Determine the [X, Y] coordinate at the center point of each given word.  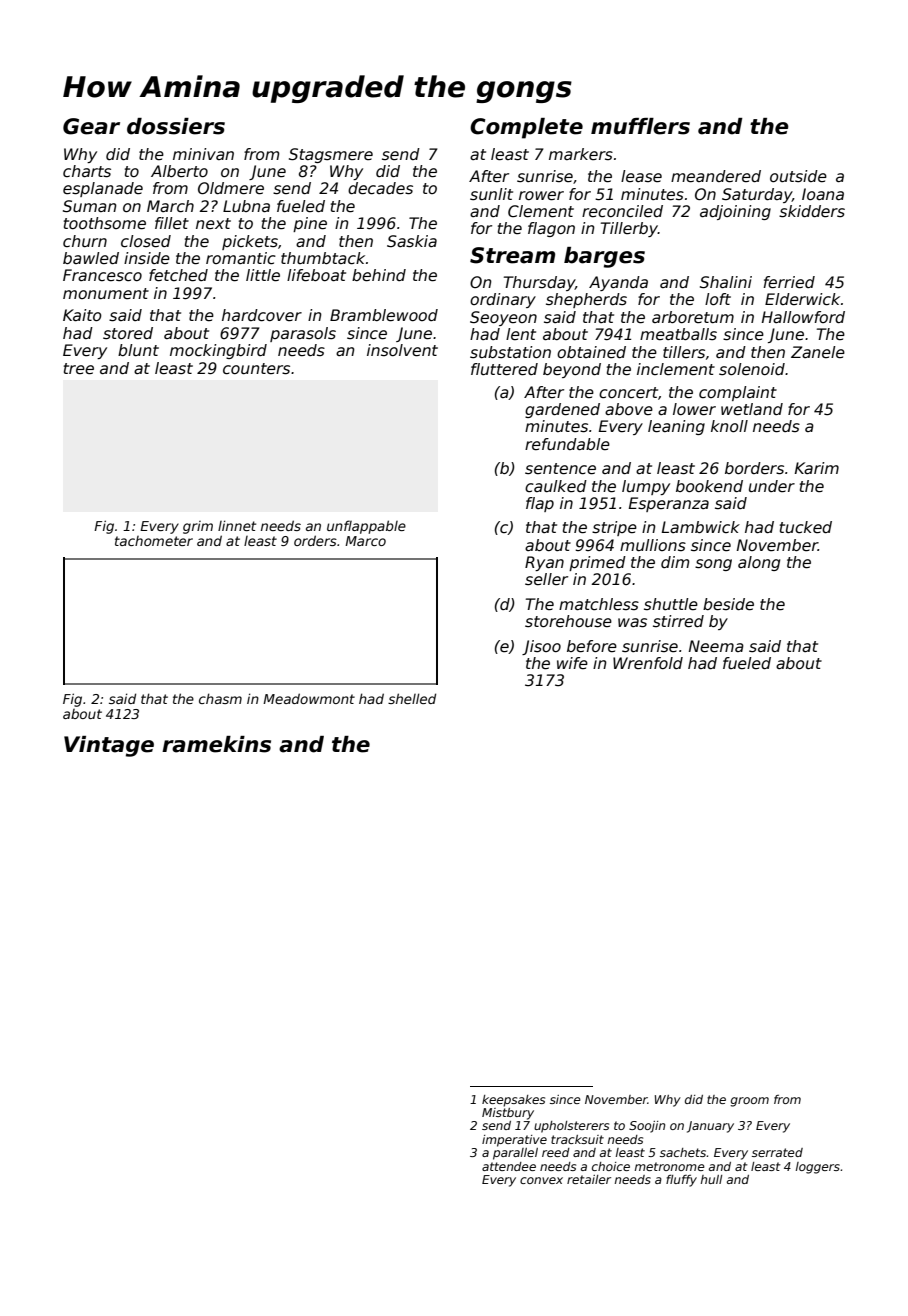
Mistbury [508, 1114]
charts [87, 171]
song [713, 565]
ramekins [216, 744]
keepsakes [513, 1101]
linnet [237, 525]
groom [749, 1102]
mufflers [640, 126]
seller [546, 579]
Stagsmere [331, 155]
